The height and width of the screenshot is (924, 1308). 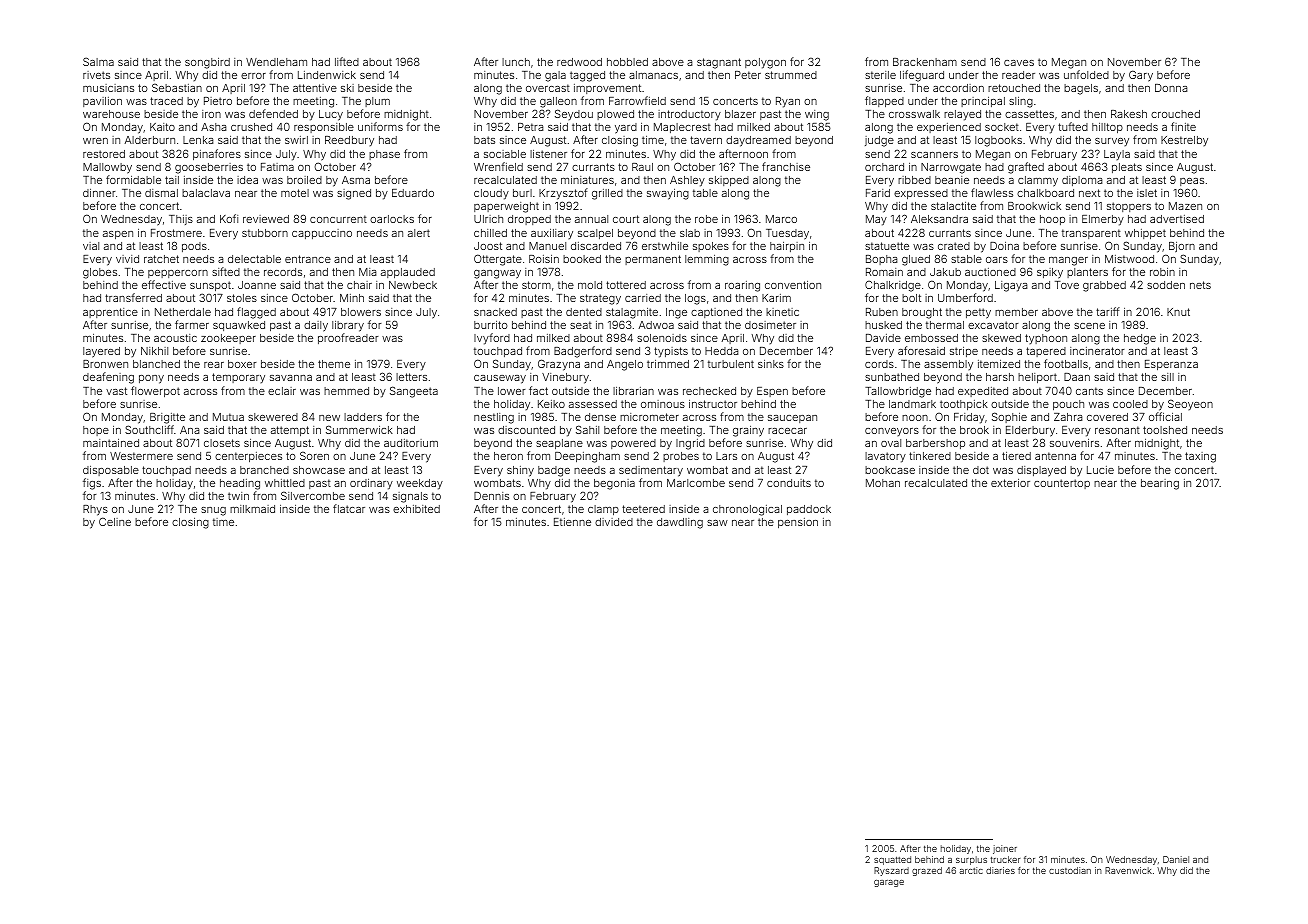 I want to click on arctic, so click(x=971, y=870).
